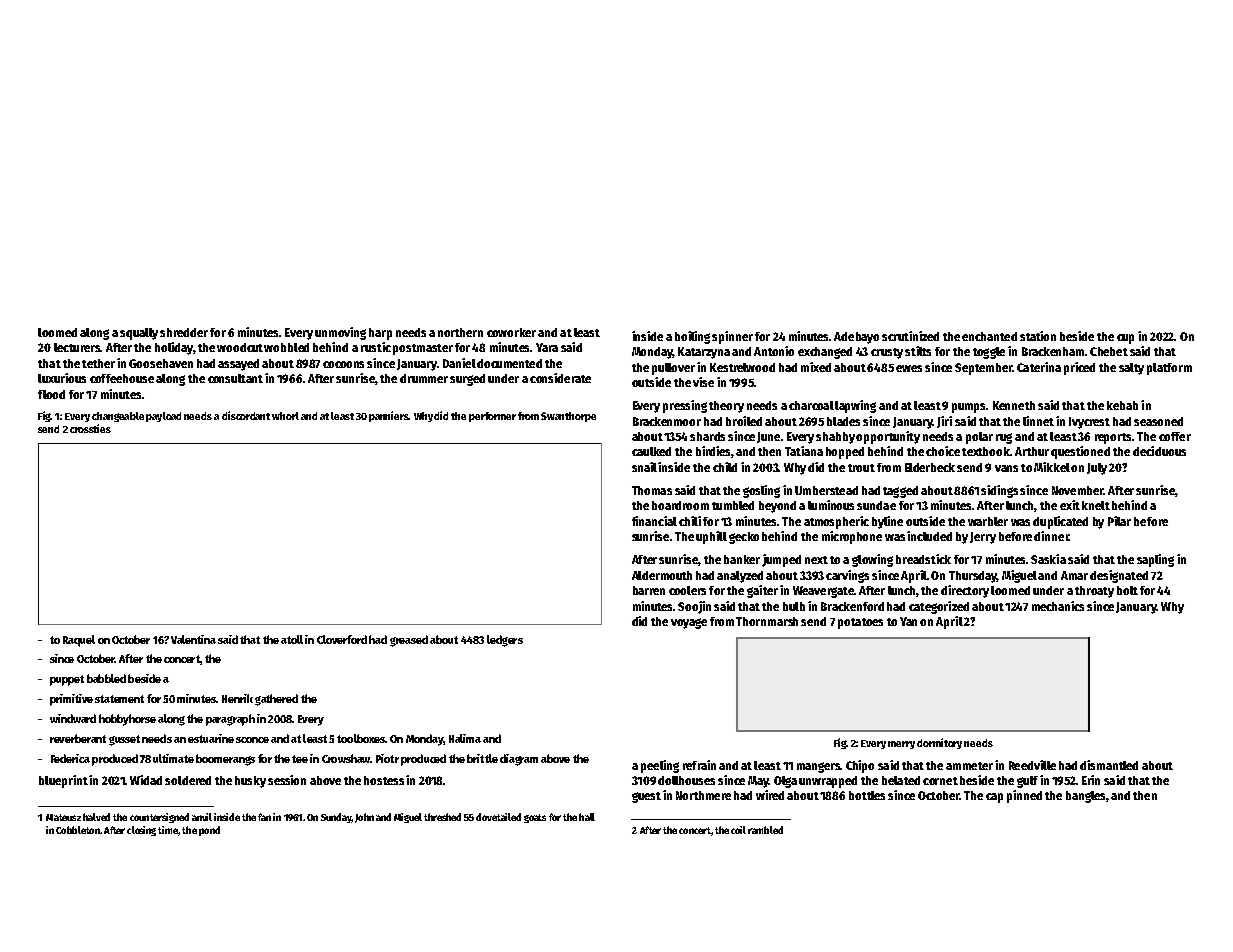 Image resolution: width=1233 pixels, height=952 pixels. Describe the element at coordinates (98, 363) in the document. I see `tether` at that location.
